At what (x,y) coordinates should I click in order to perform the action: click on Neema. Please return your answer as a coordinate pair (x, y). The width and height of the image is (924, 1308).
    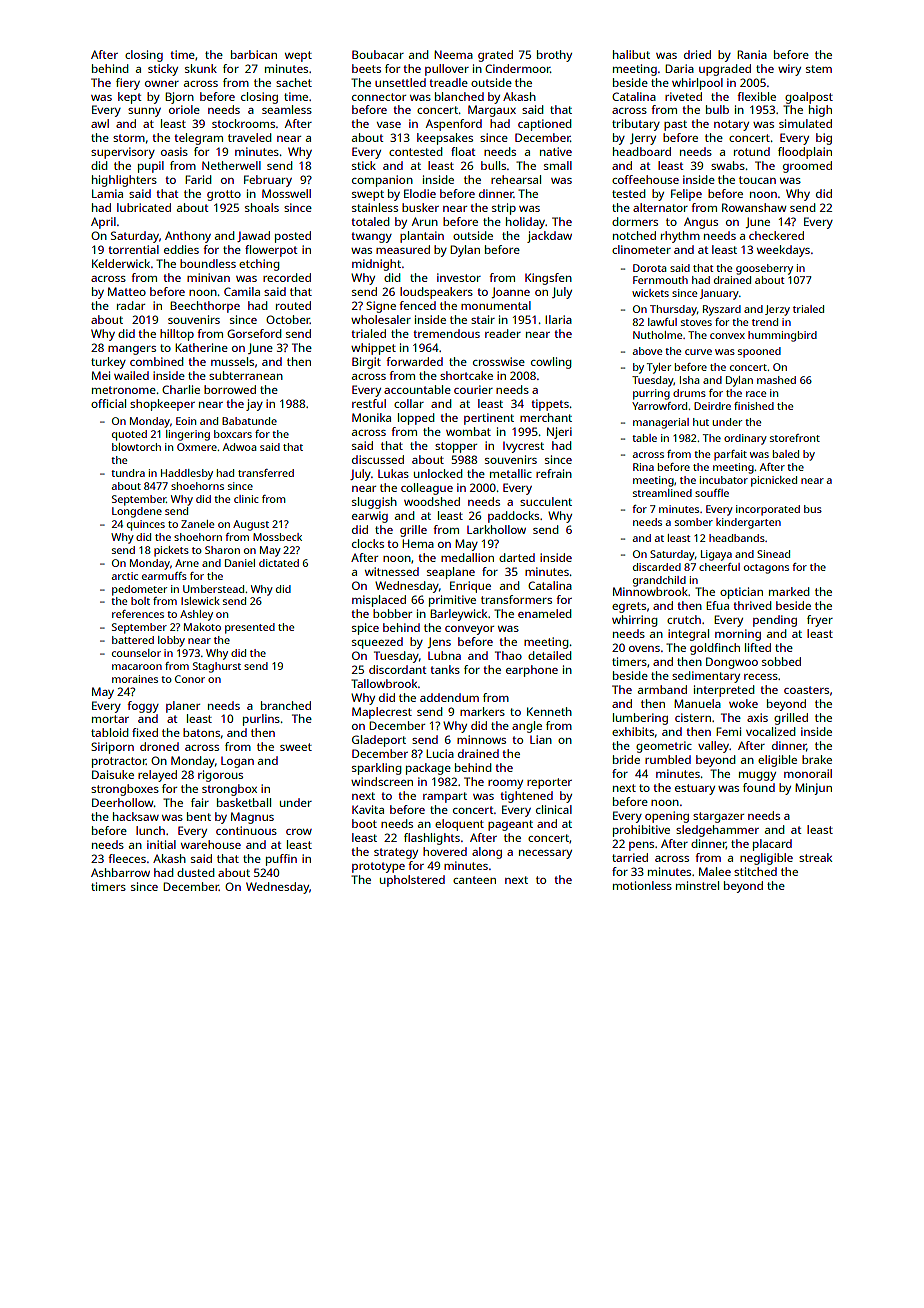
    Looking at the image, I should click on (453, 54).
